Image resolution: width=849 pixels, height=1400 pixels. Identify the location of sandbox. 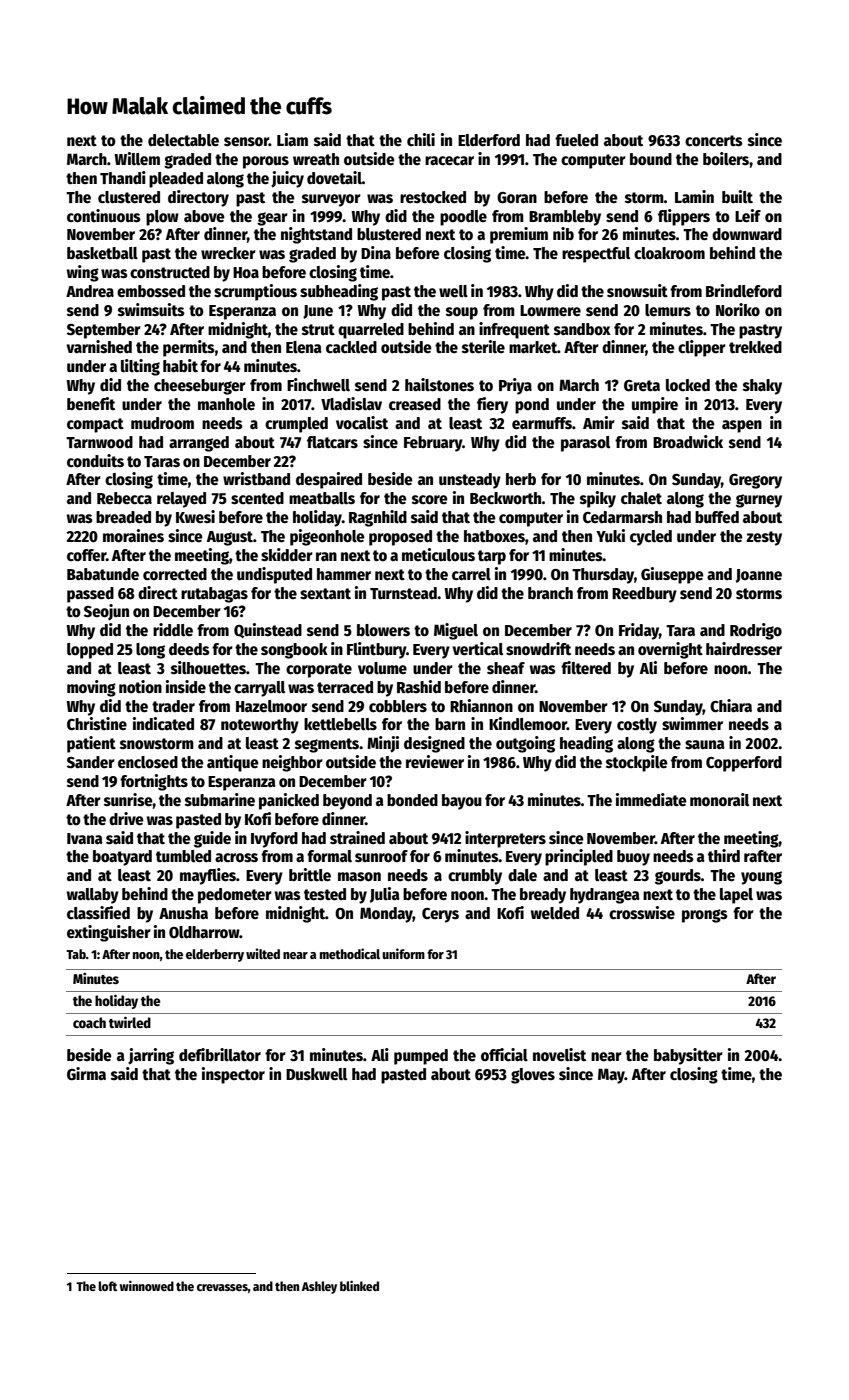
(582, 329).
